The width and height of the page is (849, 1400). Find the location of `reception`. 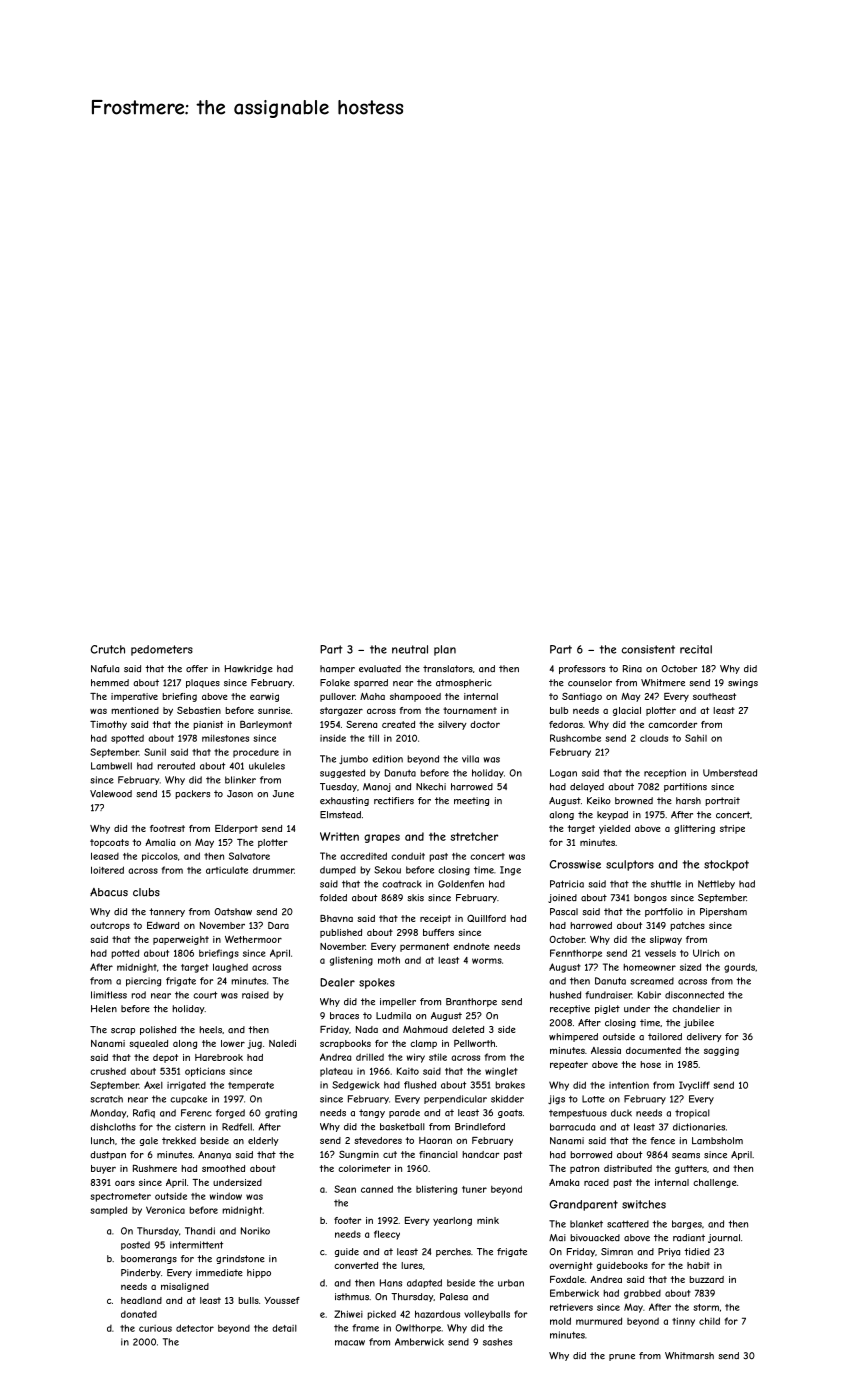

reception is located at coordinates (665, 774).
